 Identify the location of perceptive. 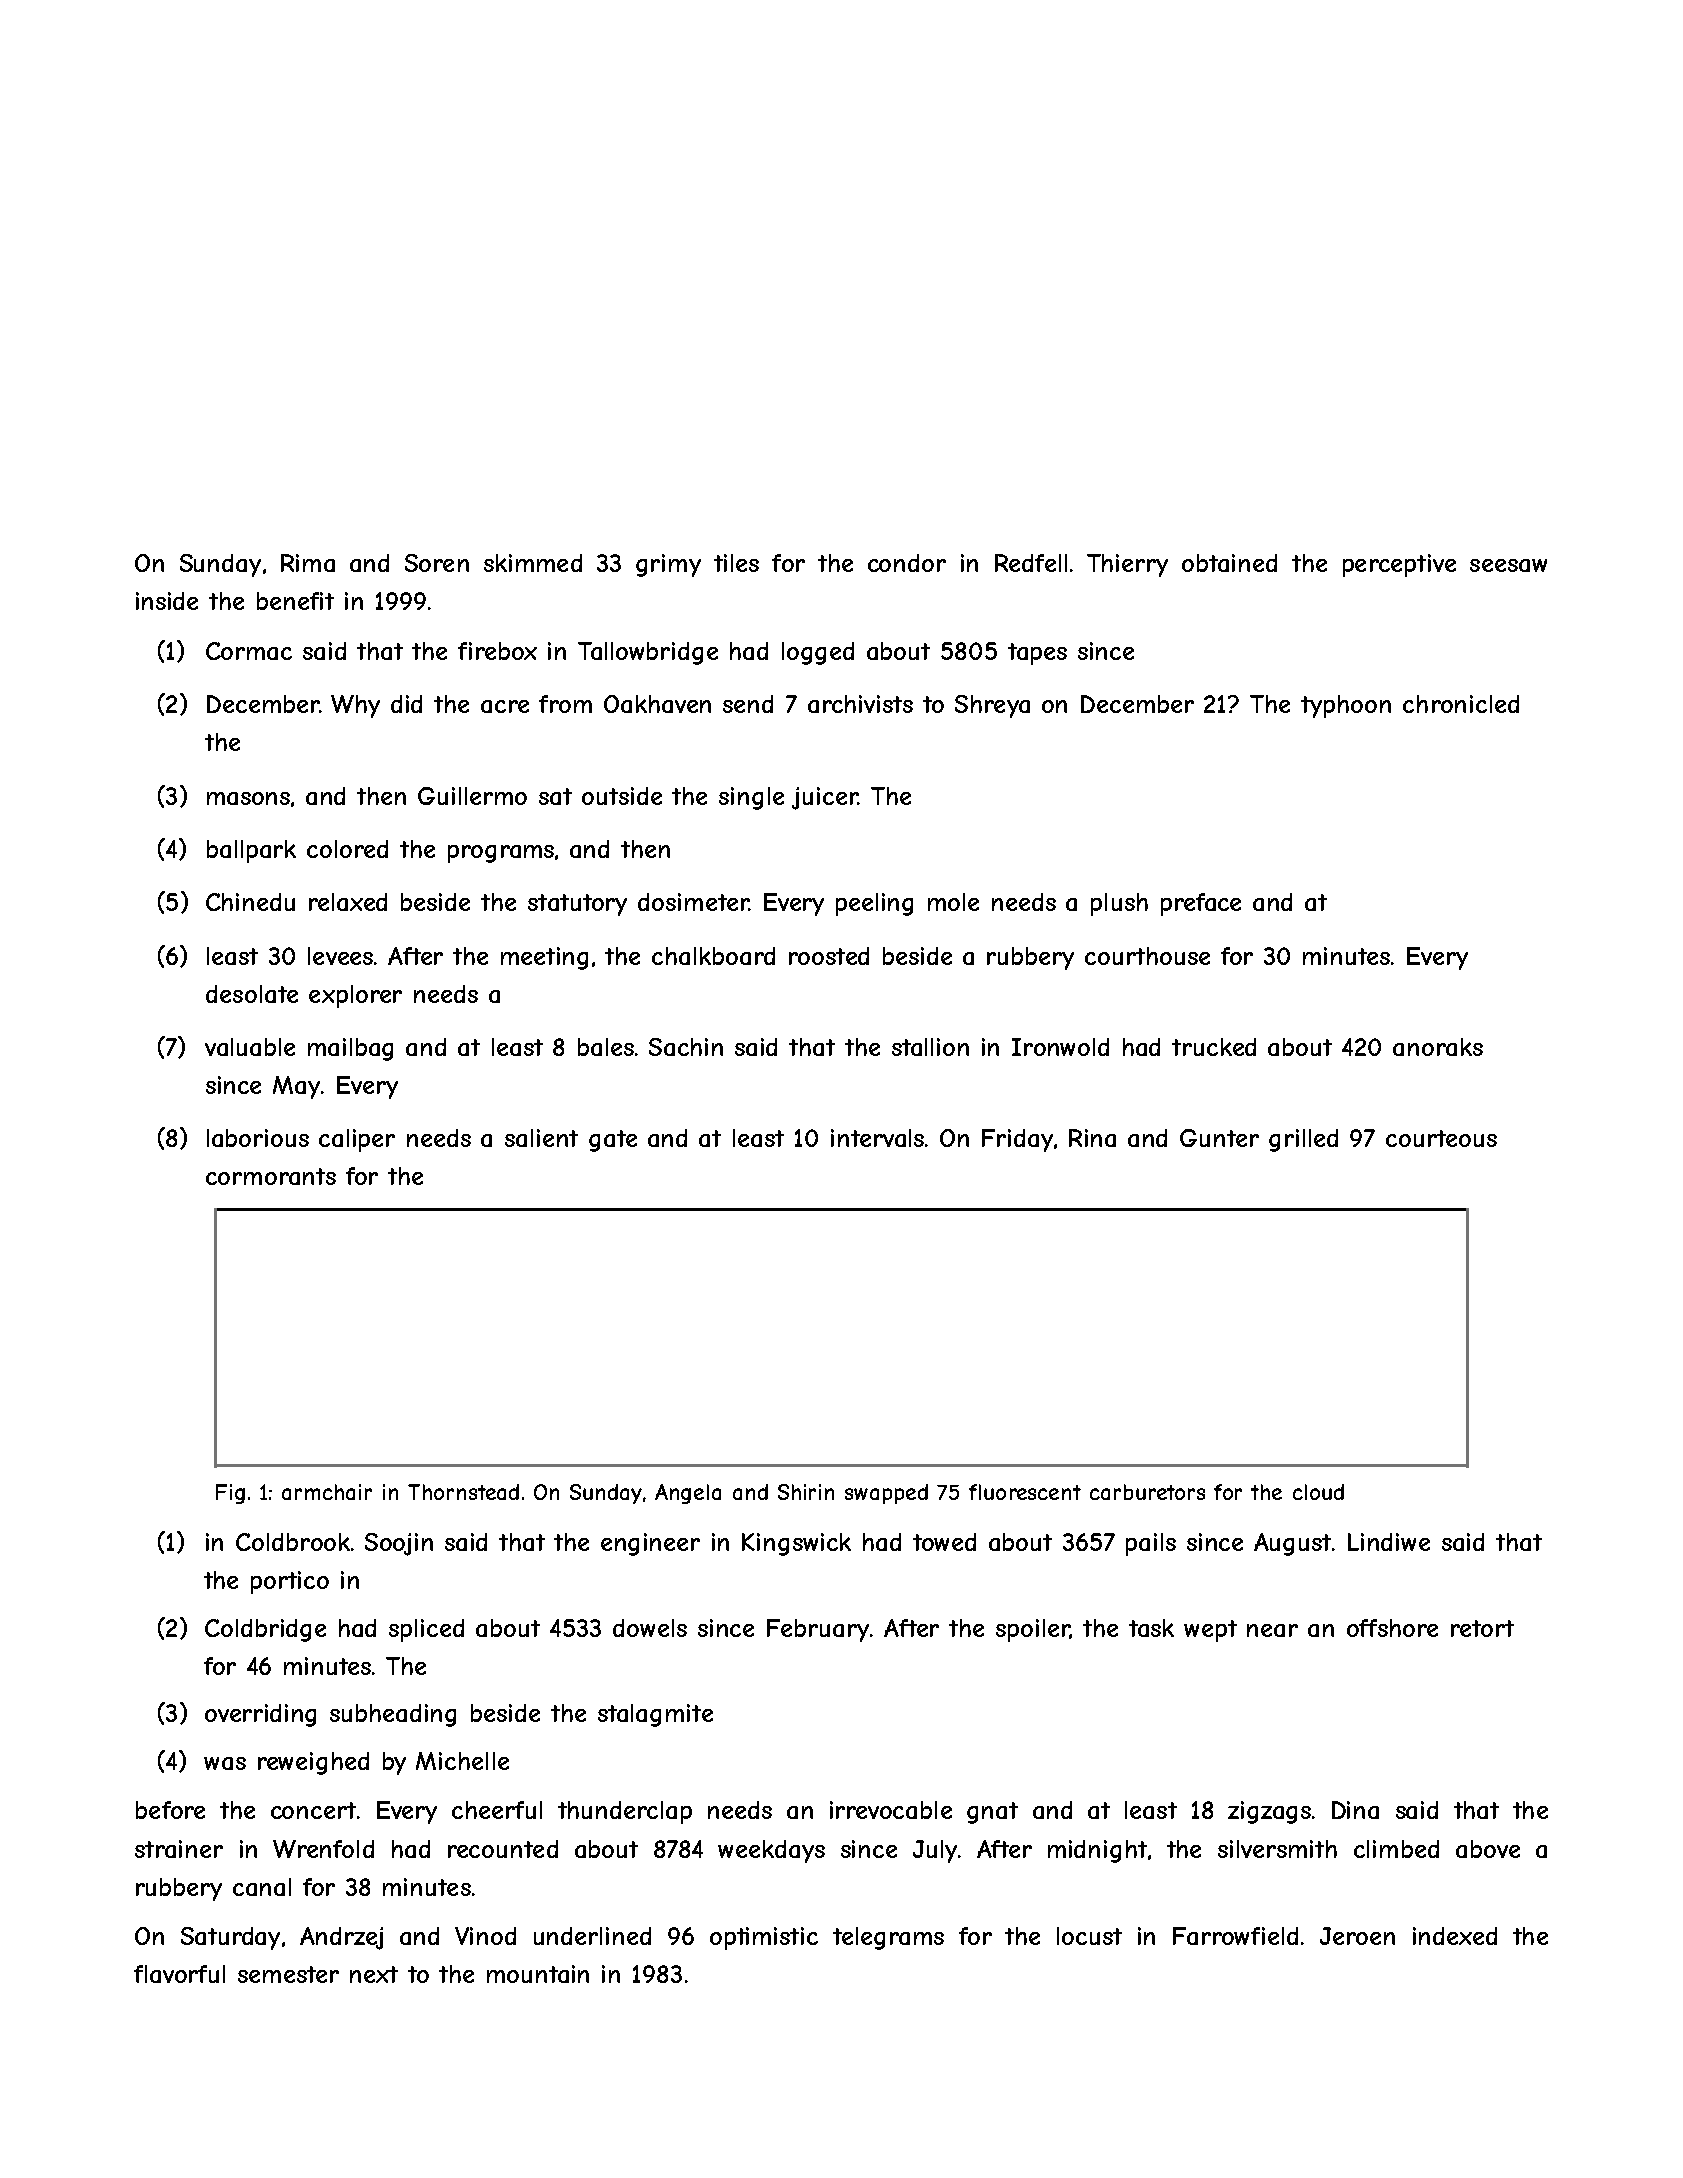
(1399, 565).
